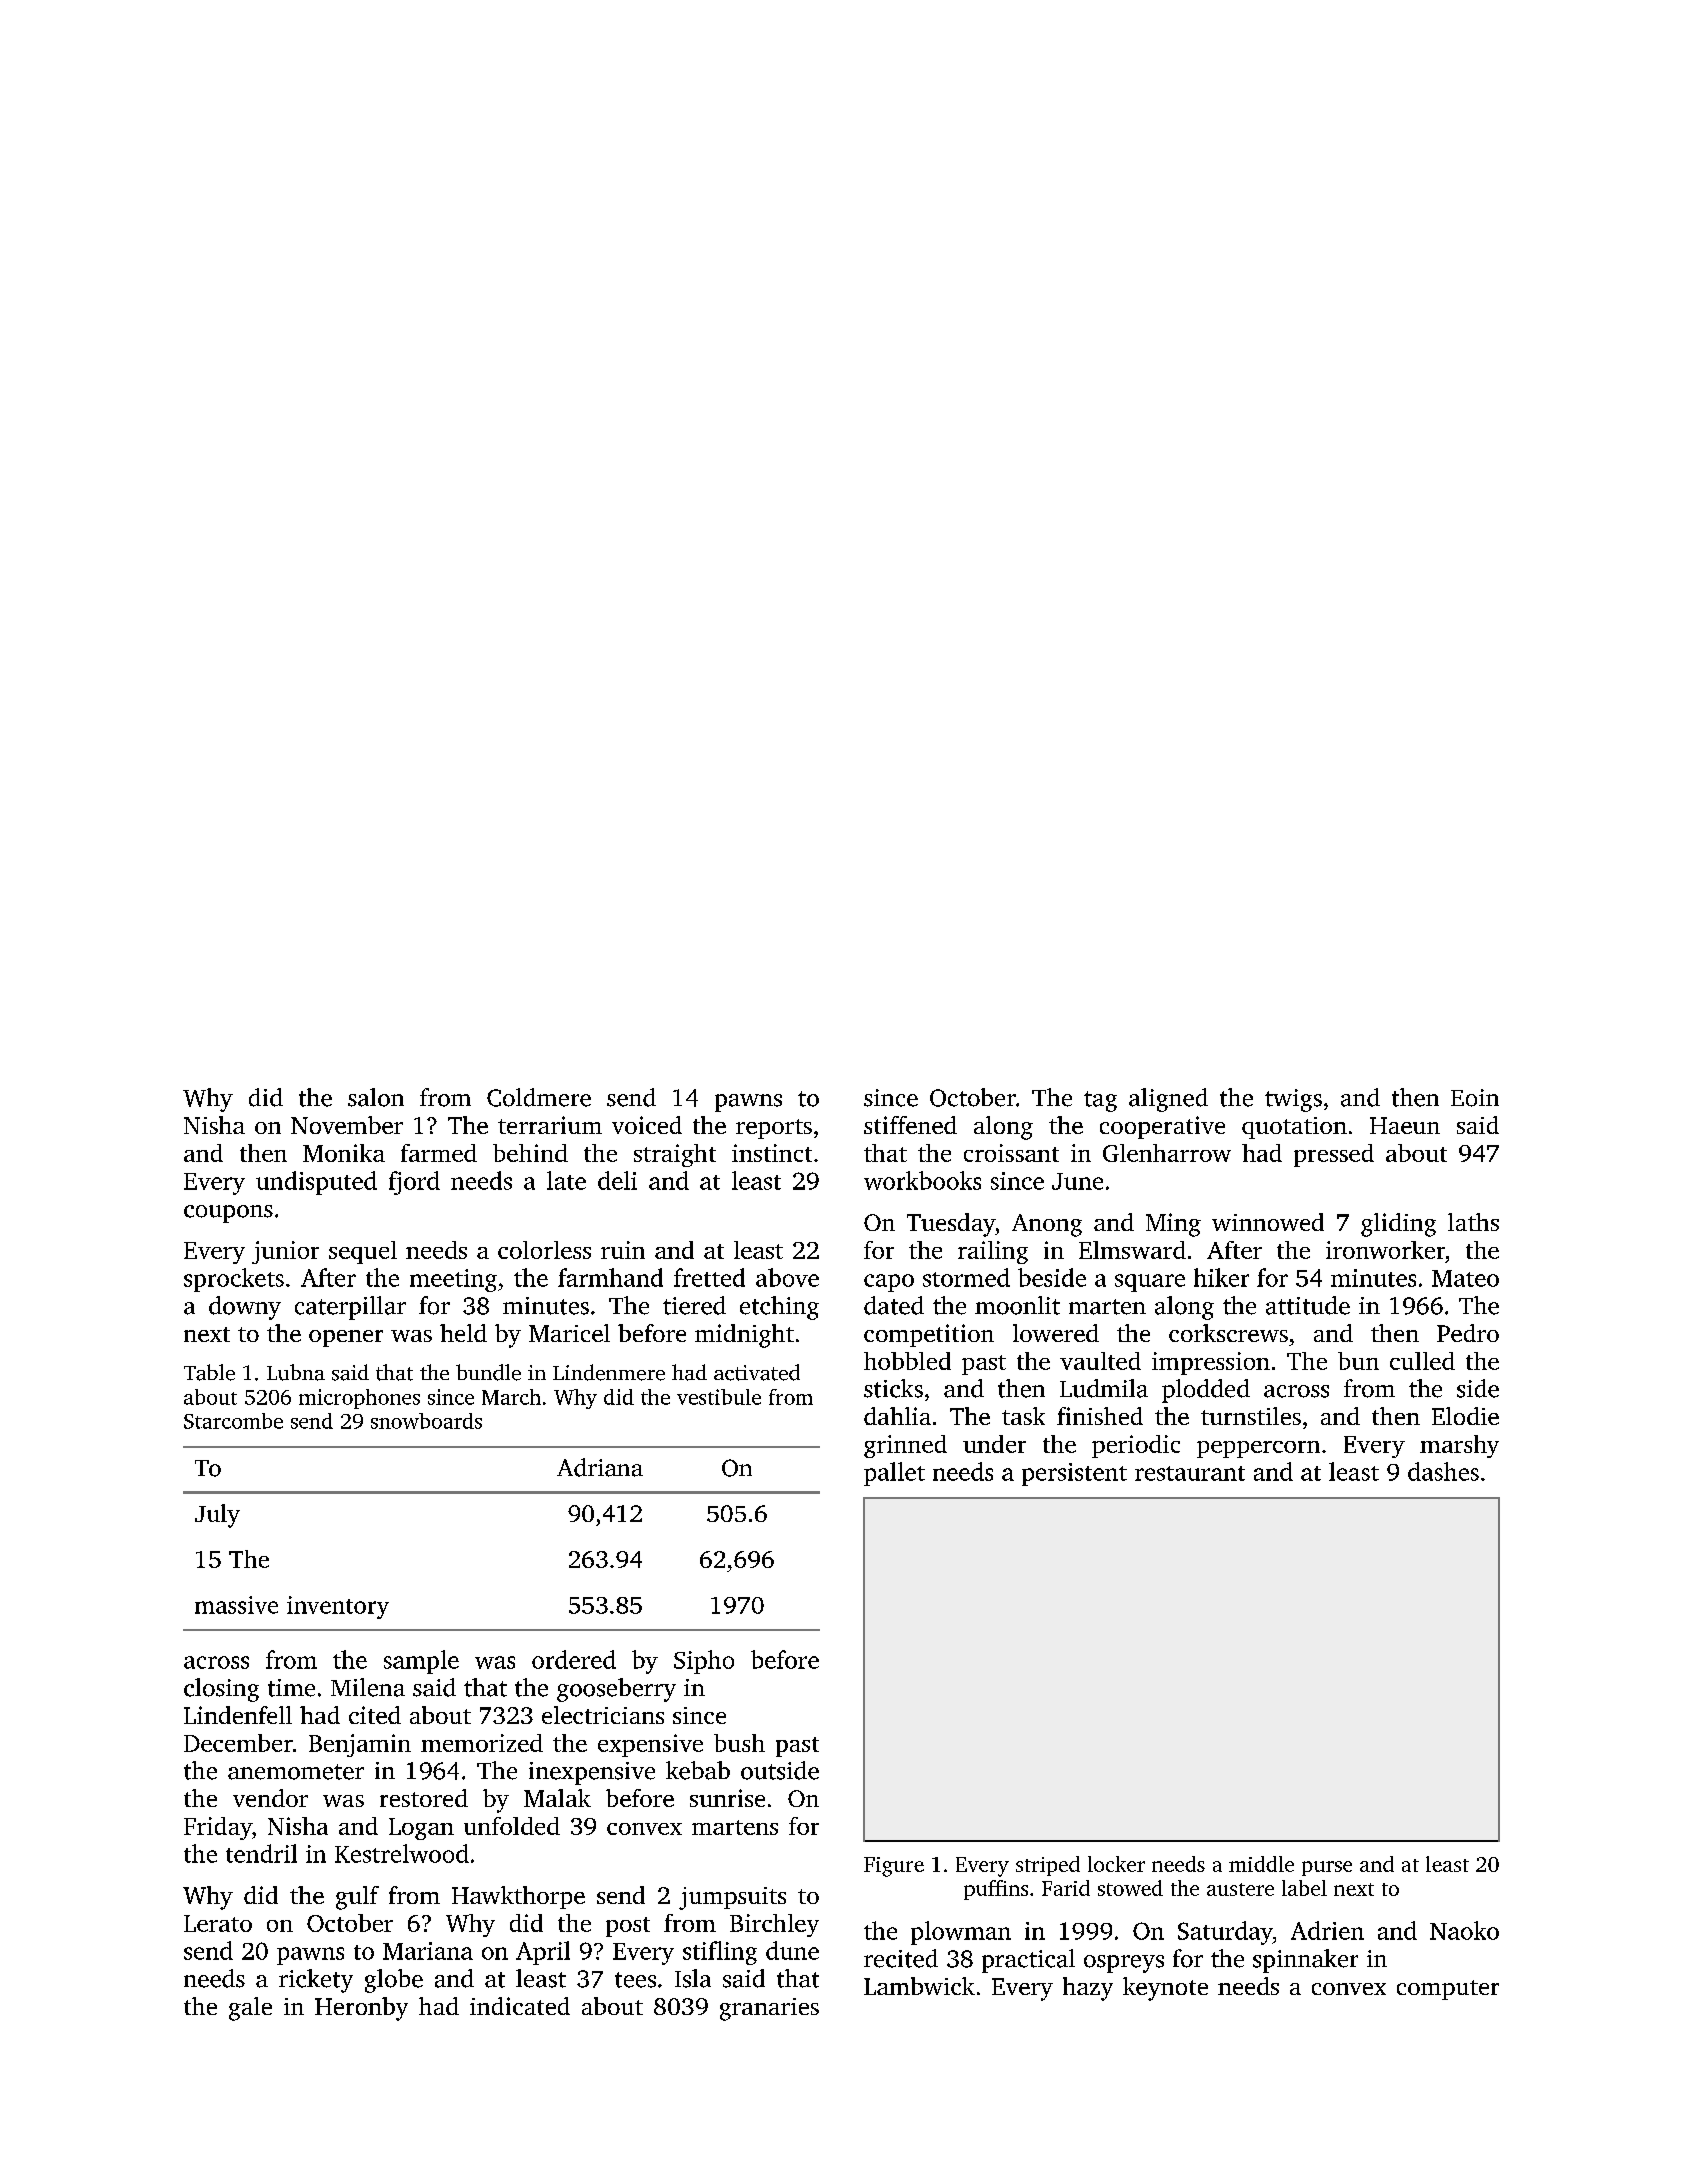 This screenshot has height=2178, width=1683. I want to click on bush, so click(739, 1743).
